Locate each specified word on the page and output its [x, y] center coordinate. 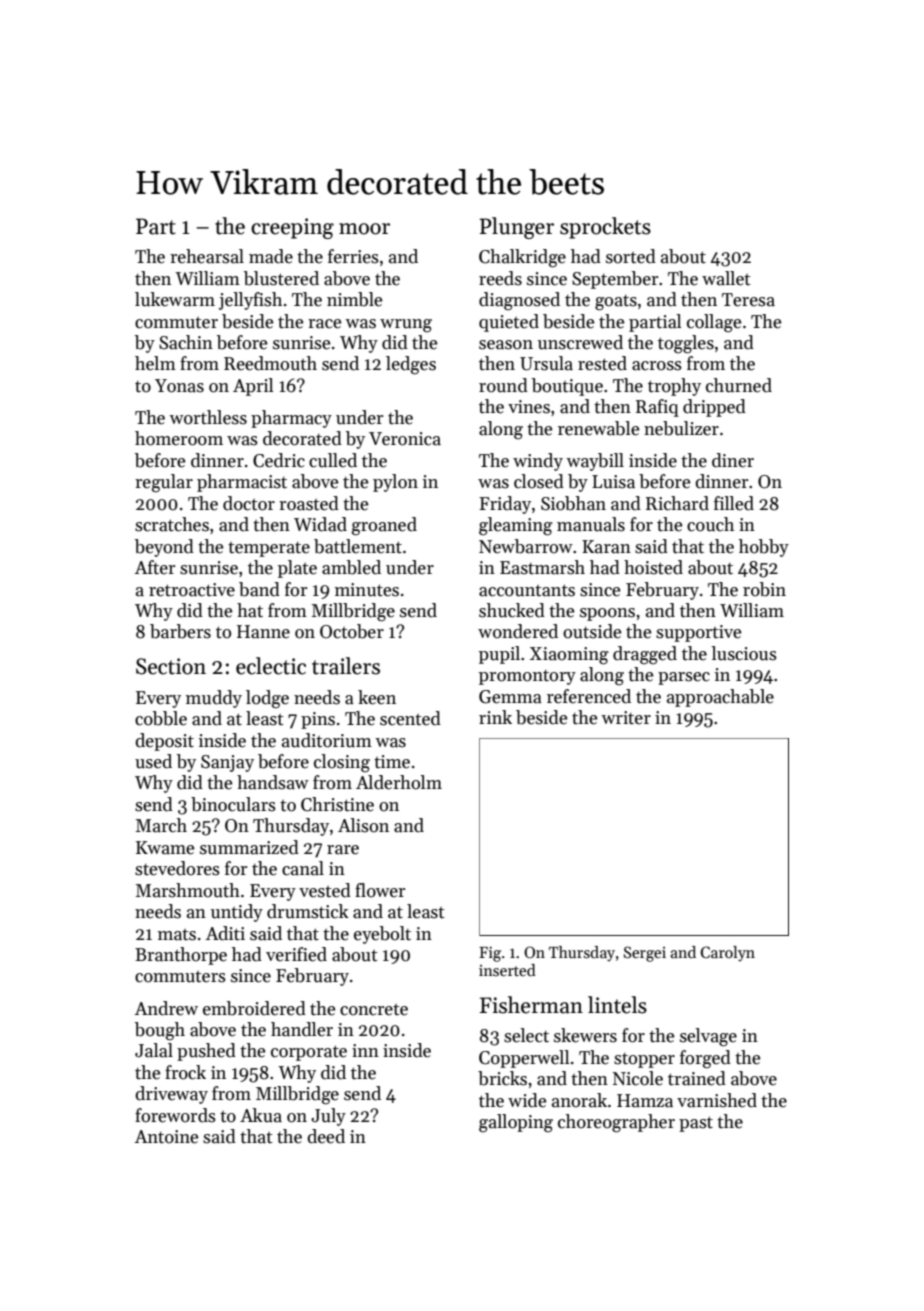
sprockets [605, 228]
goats [616, 303]
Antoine [166, 1137]
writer [626, 718]
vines [529, 407]
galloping [516, 1123]
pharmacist [242, 483]
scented [410, 718]
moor [364, 229]
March [161, 825]
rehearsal [207, 256]
